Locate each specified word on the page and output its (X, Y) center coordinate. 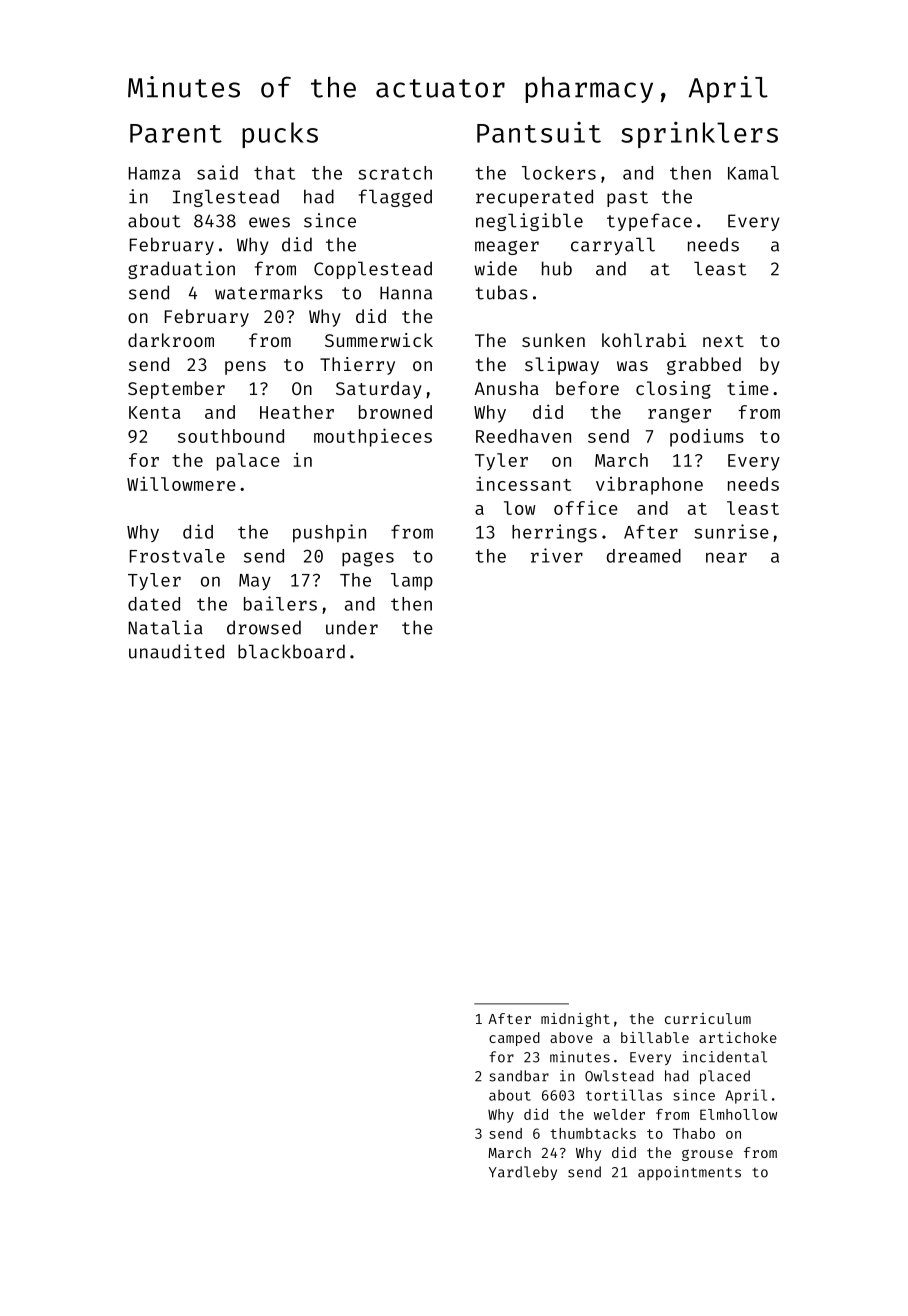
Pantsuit (539, 132)
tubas (501, 292)
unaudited (176, 651)
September (176, 390)
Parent (176, 133)
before (587, 388)
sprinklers (699, 135)
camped (514, 1039)
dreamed (644, 556)
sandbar (519, 1076)
